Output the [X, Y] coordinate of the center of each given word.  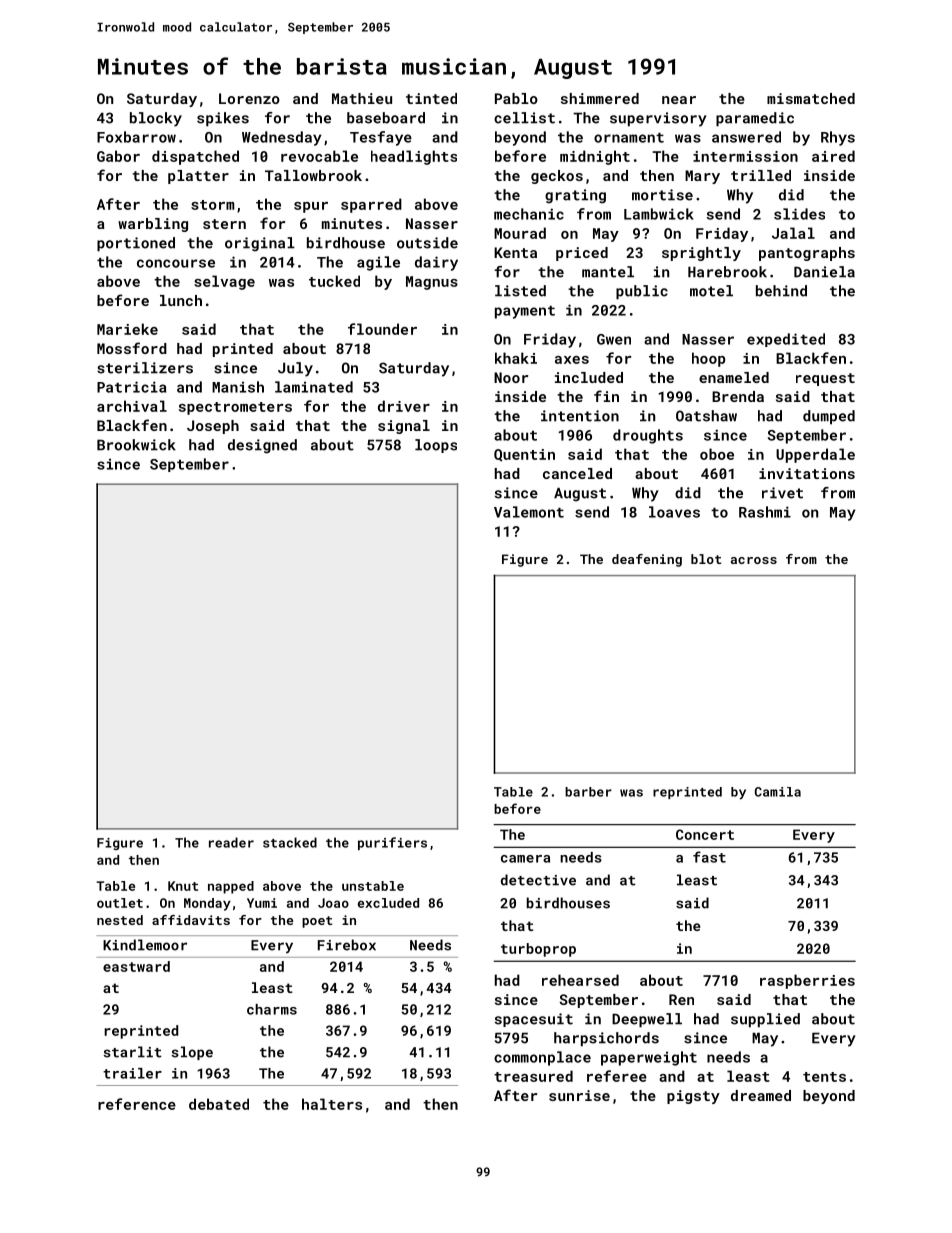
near [679, 100]
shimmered [600, 98]
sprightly [701, 254]
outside [427, 243]
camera [525, 859]
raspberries [807, 981]
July [295, 369]
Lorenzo [249, 98]
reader [231, 842]
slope [192, 1053]
